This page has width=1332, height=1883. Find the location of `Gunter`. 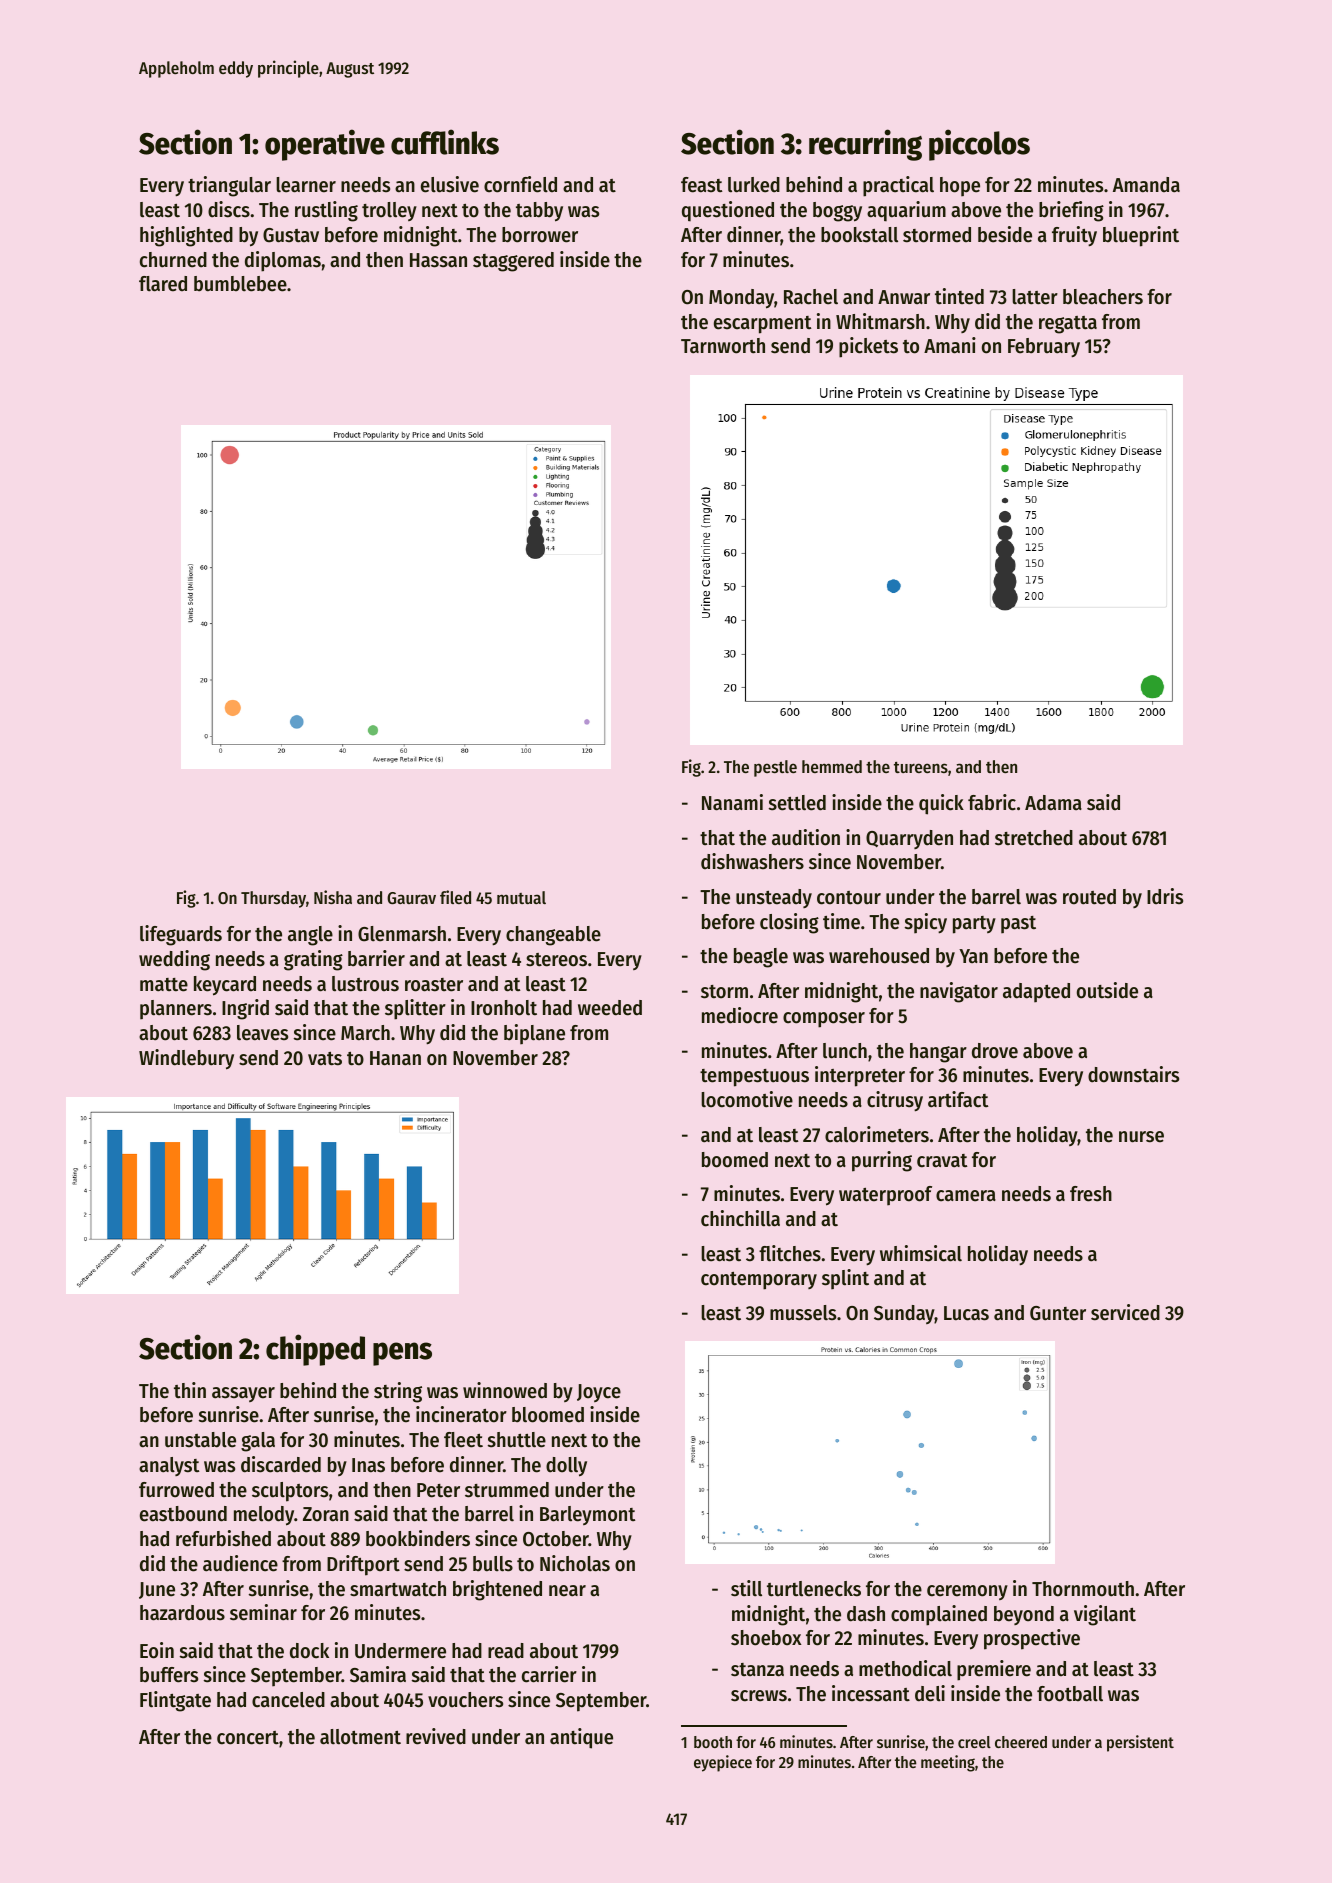

Gunter is located at coordinates (1058, 1313).
